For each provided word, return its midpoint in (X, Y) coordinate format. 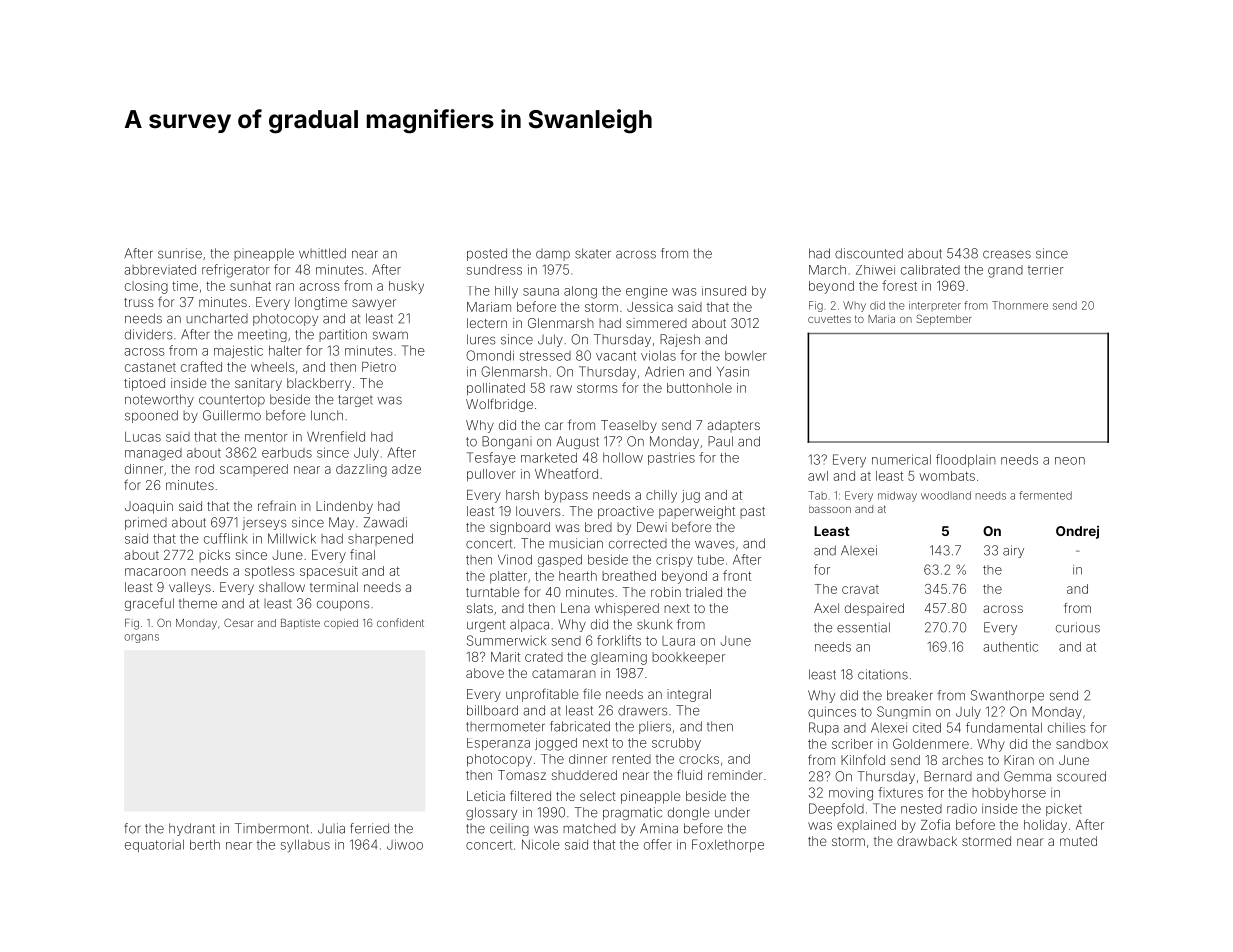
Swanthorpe (1007, 696)
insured (724, 291)
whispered (627, 609)
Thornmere (1020, 305)
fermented (1045, 495)
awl (818, 476)
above (485, 673)
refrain (277, 505)
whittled (322, 253)
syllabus (305, 846)
